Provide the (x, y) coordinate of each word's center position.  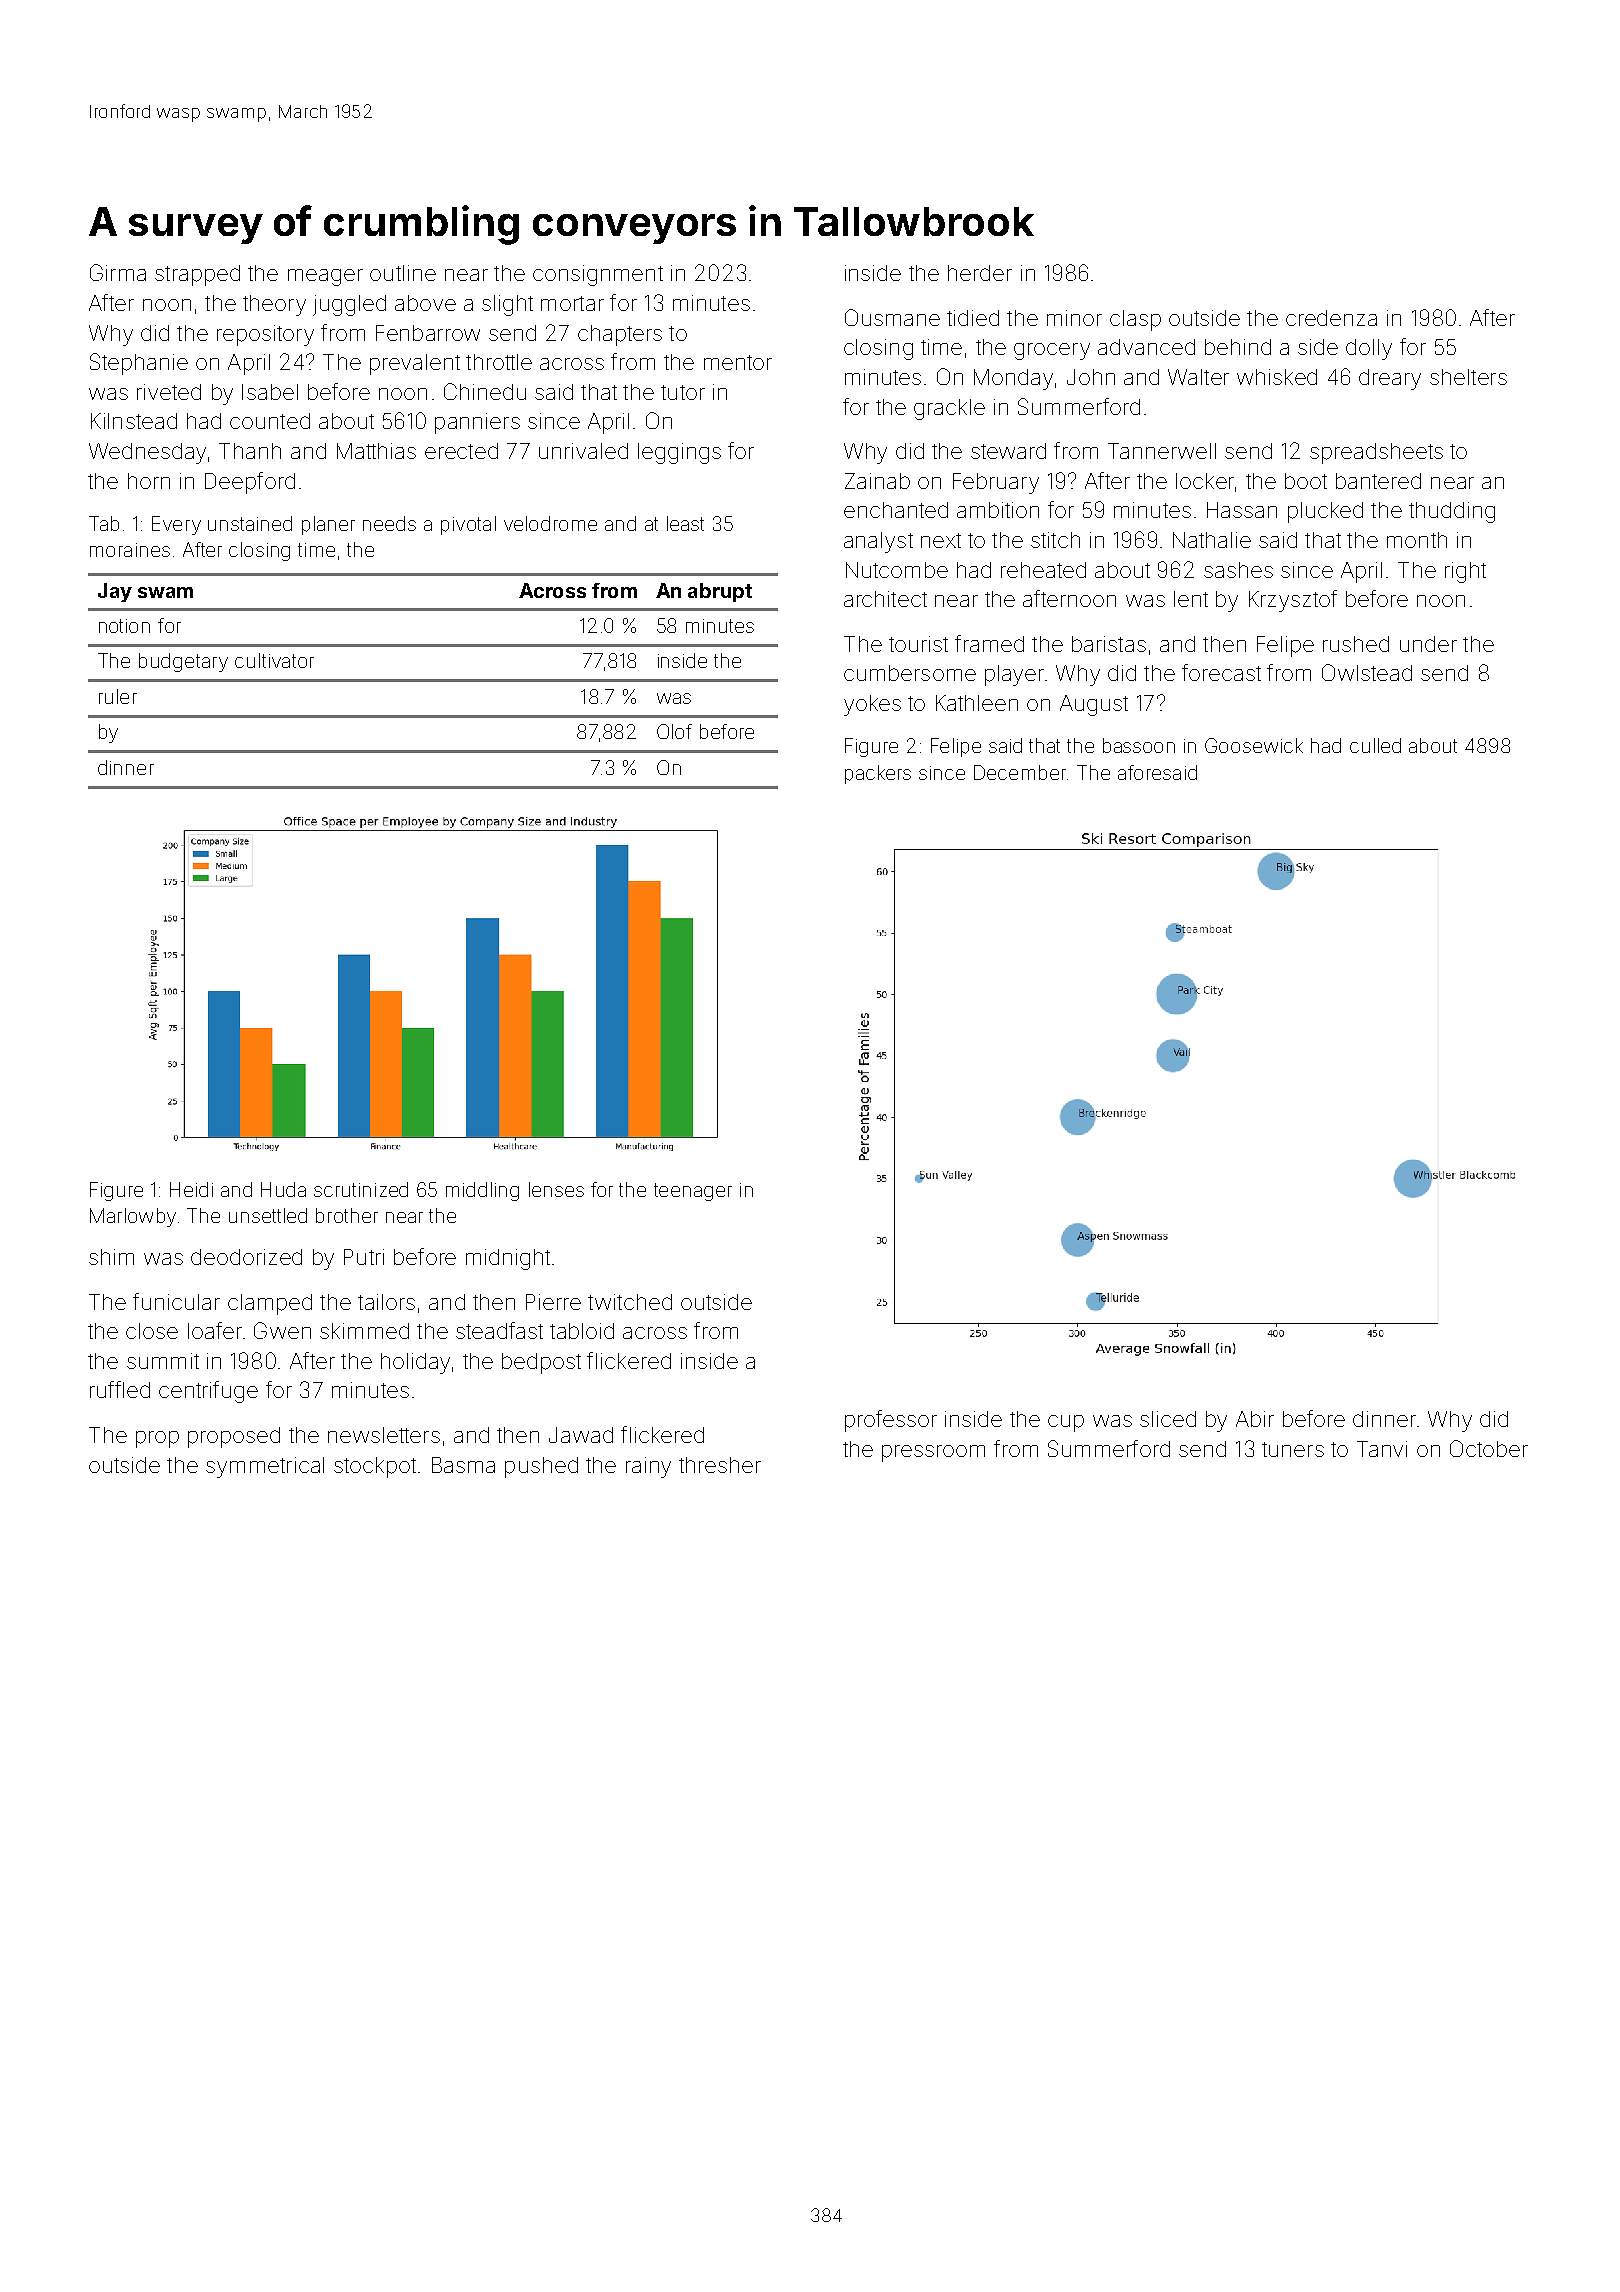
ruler (118, 696)
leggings (679, 453)
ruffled (120, 1389)
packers (878, 774)
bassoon (1139, 745)
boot (1306, 481)
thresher (720, 1465)
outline (403, 273)
